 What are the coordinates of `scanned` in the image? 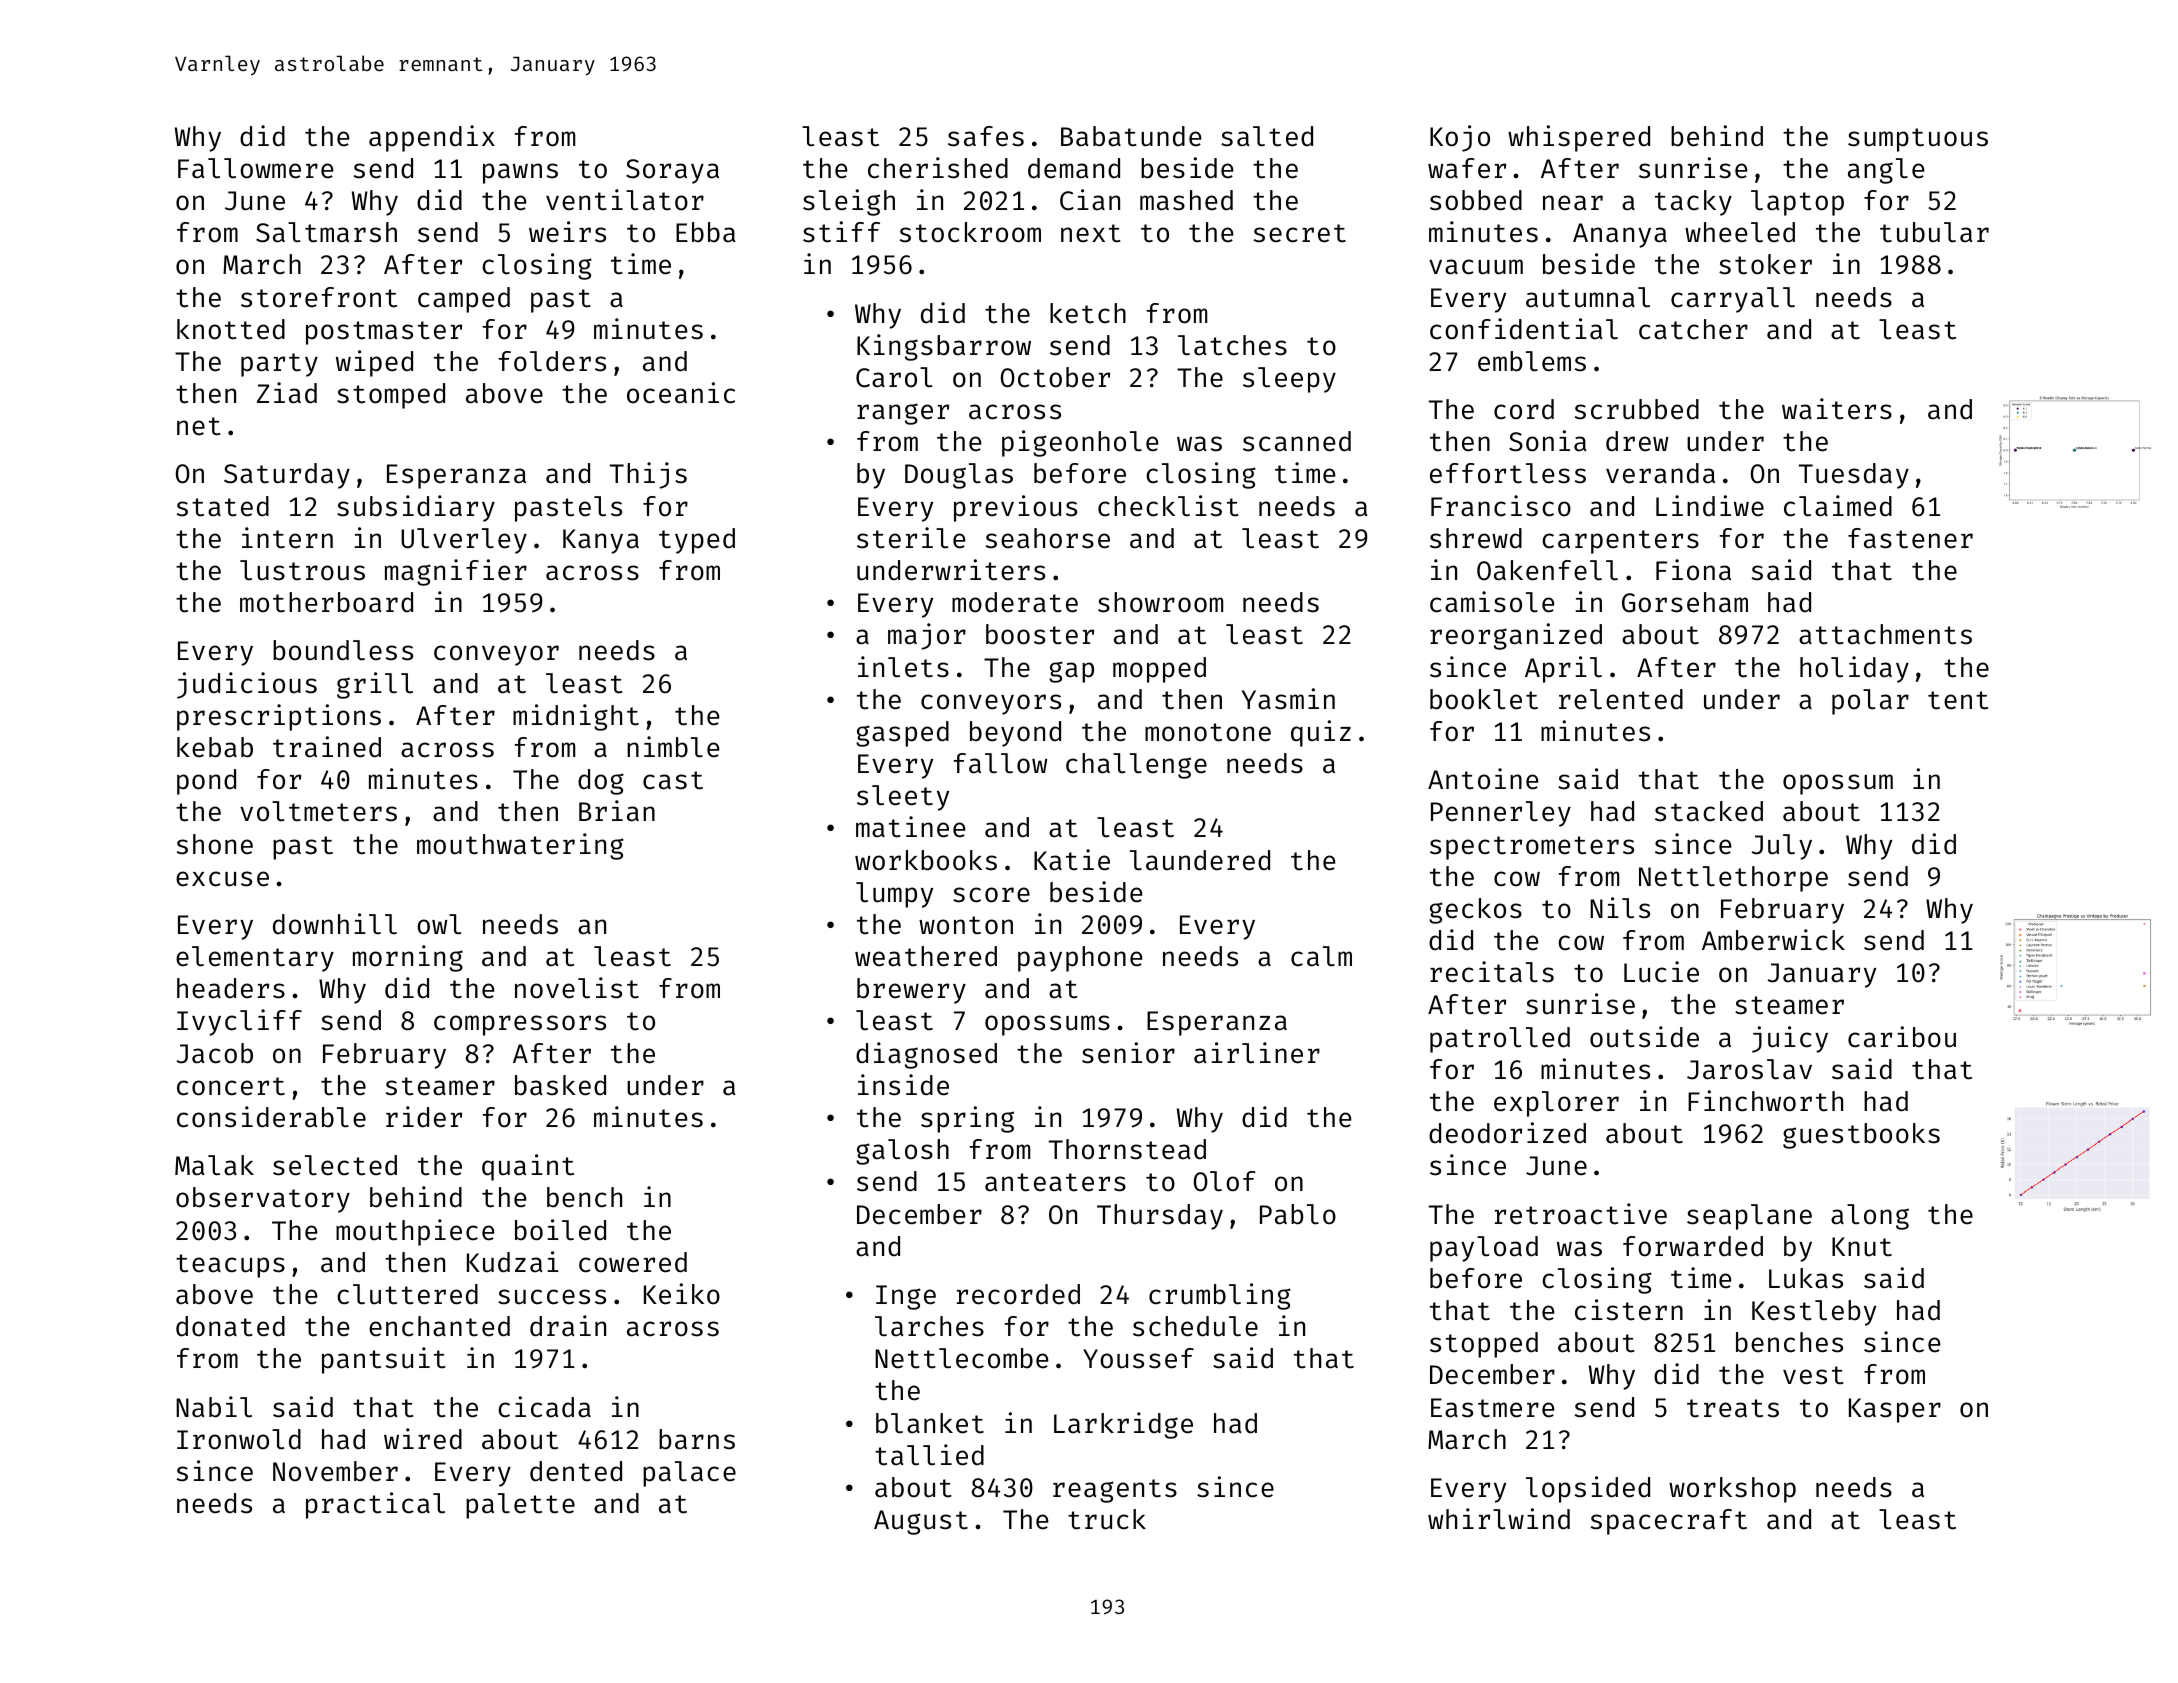 It's located at (1297, 441).
